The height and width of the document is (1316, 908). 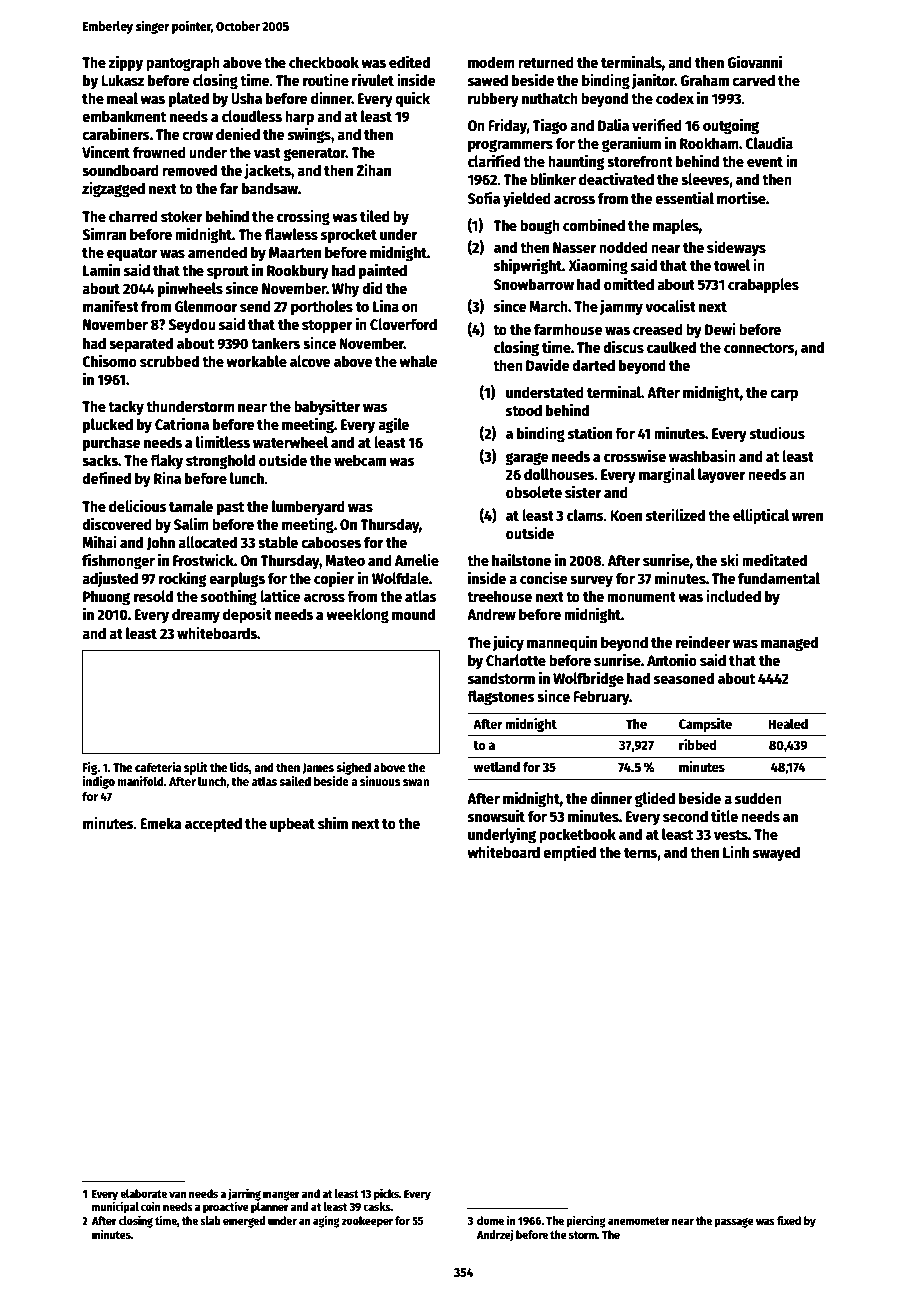 What do you see at coordinates (380, 781) in the document?
I see `sinuous` at bounding box center [380, 781].
